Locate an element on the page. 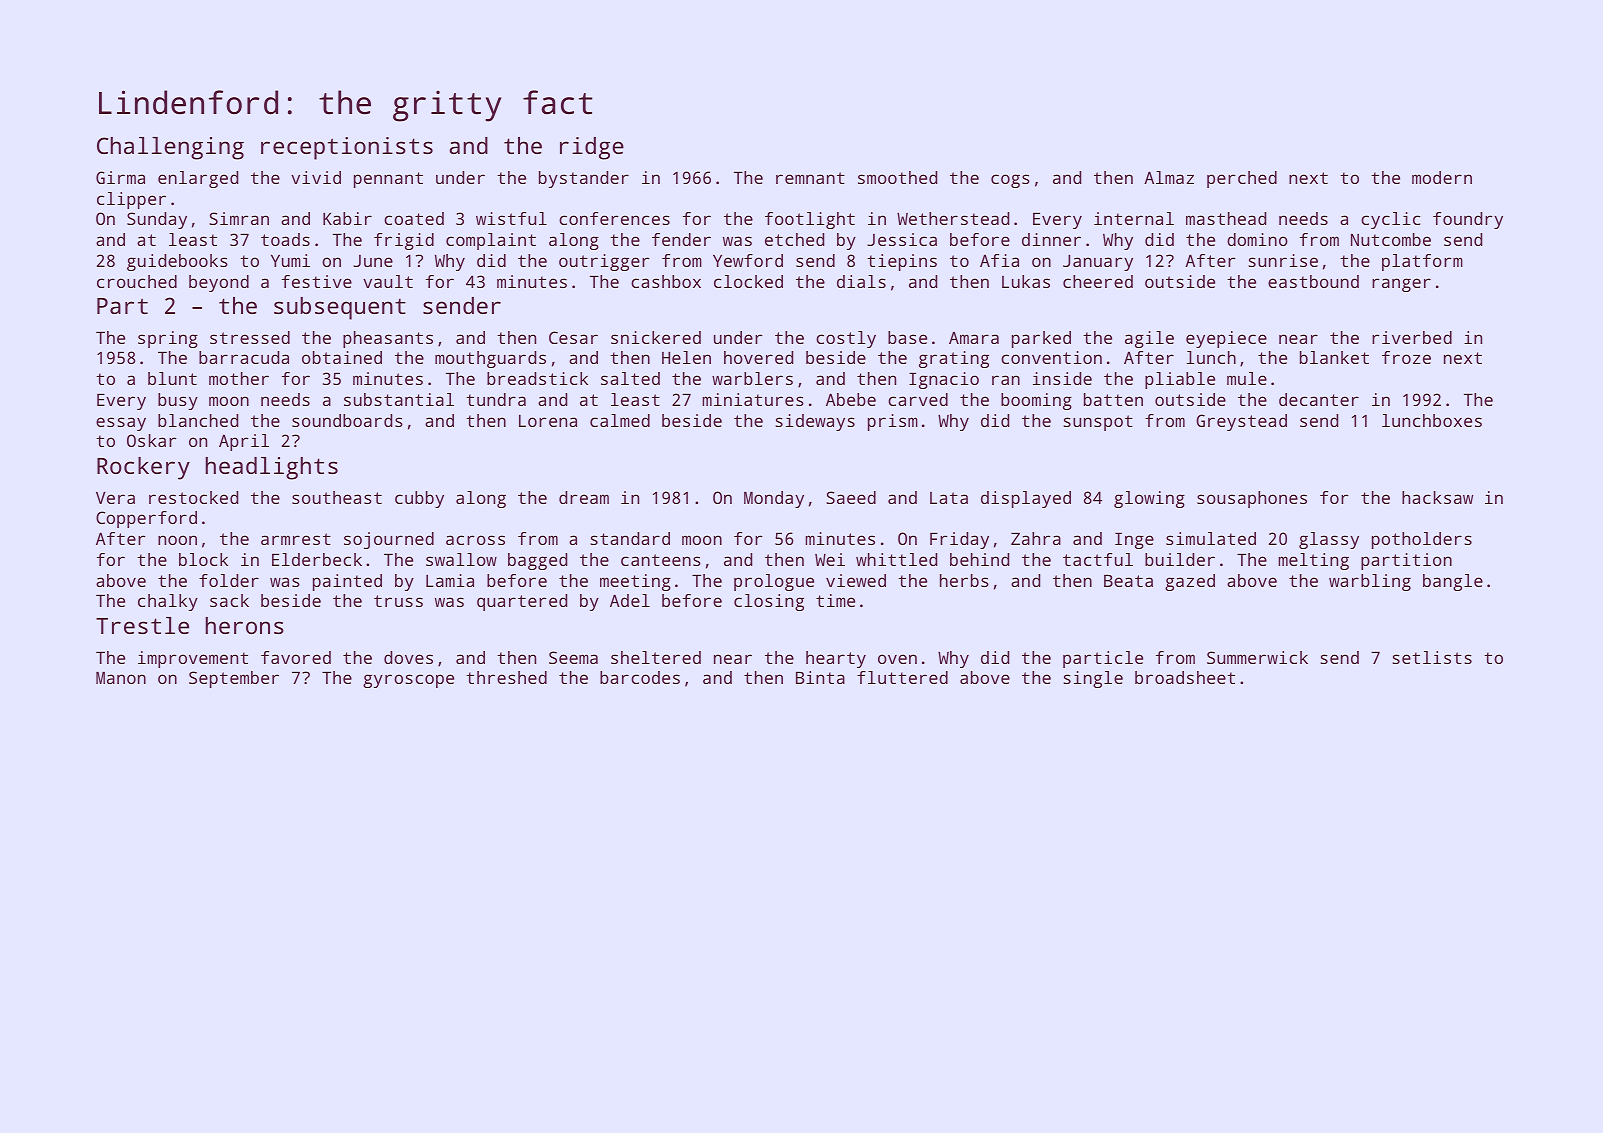 Image resolution: width=1603 pixels, height=1133 pixels. Greystead is located at coordinates (1241, 422).
